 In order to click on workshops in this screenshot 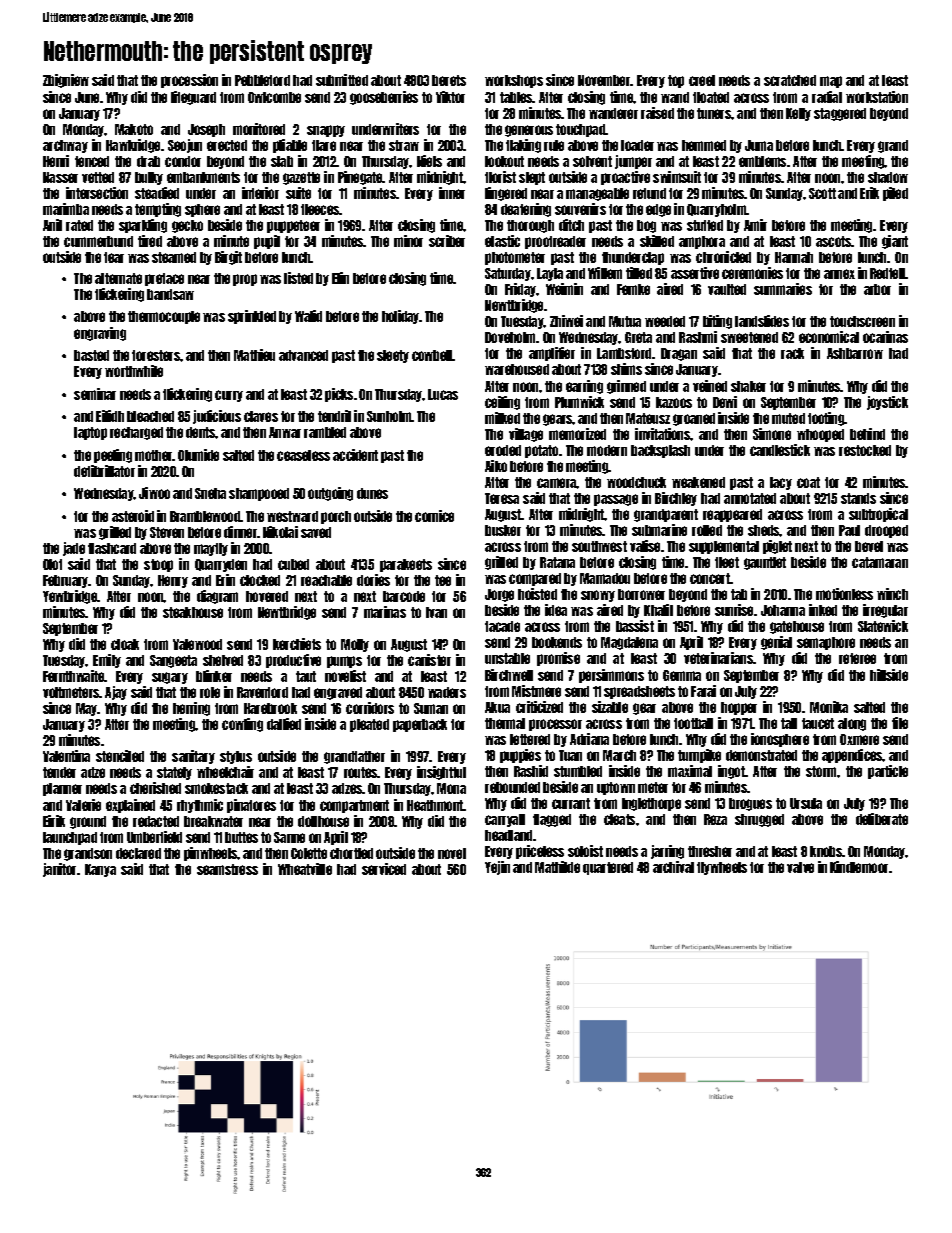, I will do `click(514, 81)`.
